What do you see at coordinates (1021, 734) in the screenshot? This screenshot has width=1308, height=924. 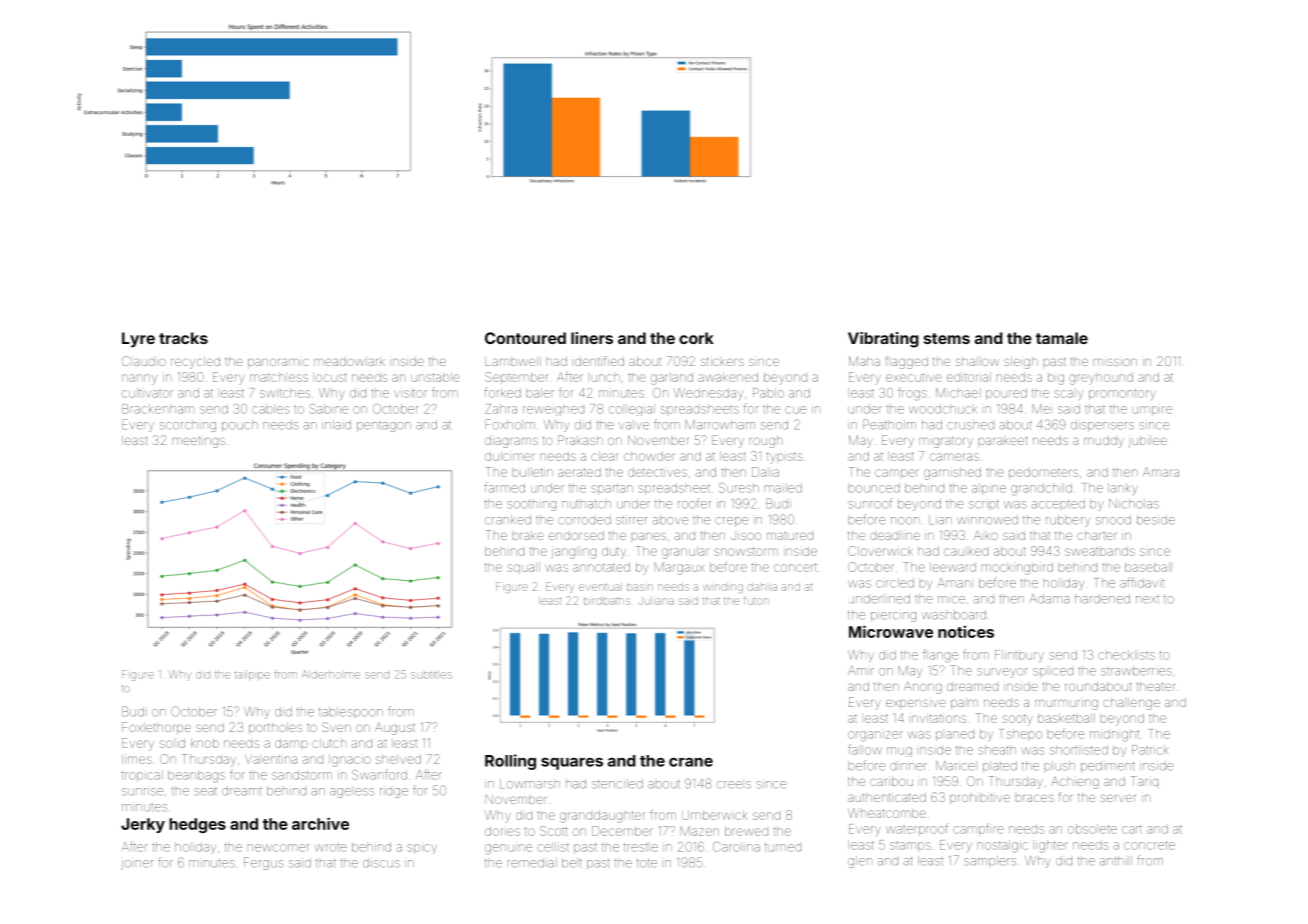 I see `Tshepo` at bounding box center [1021, 734].
